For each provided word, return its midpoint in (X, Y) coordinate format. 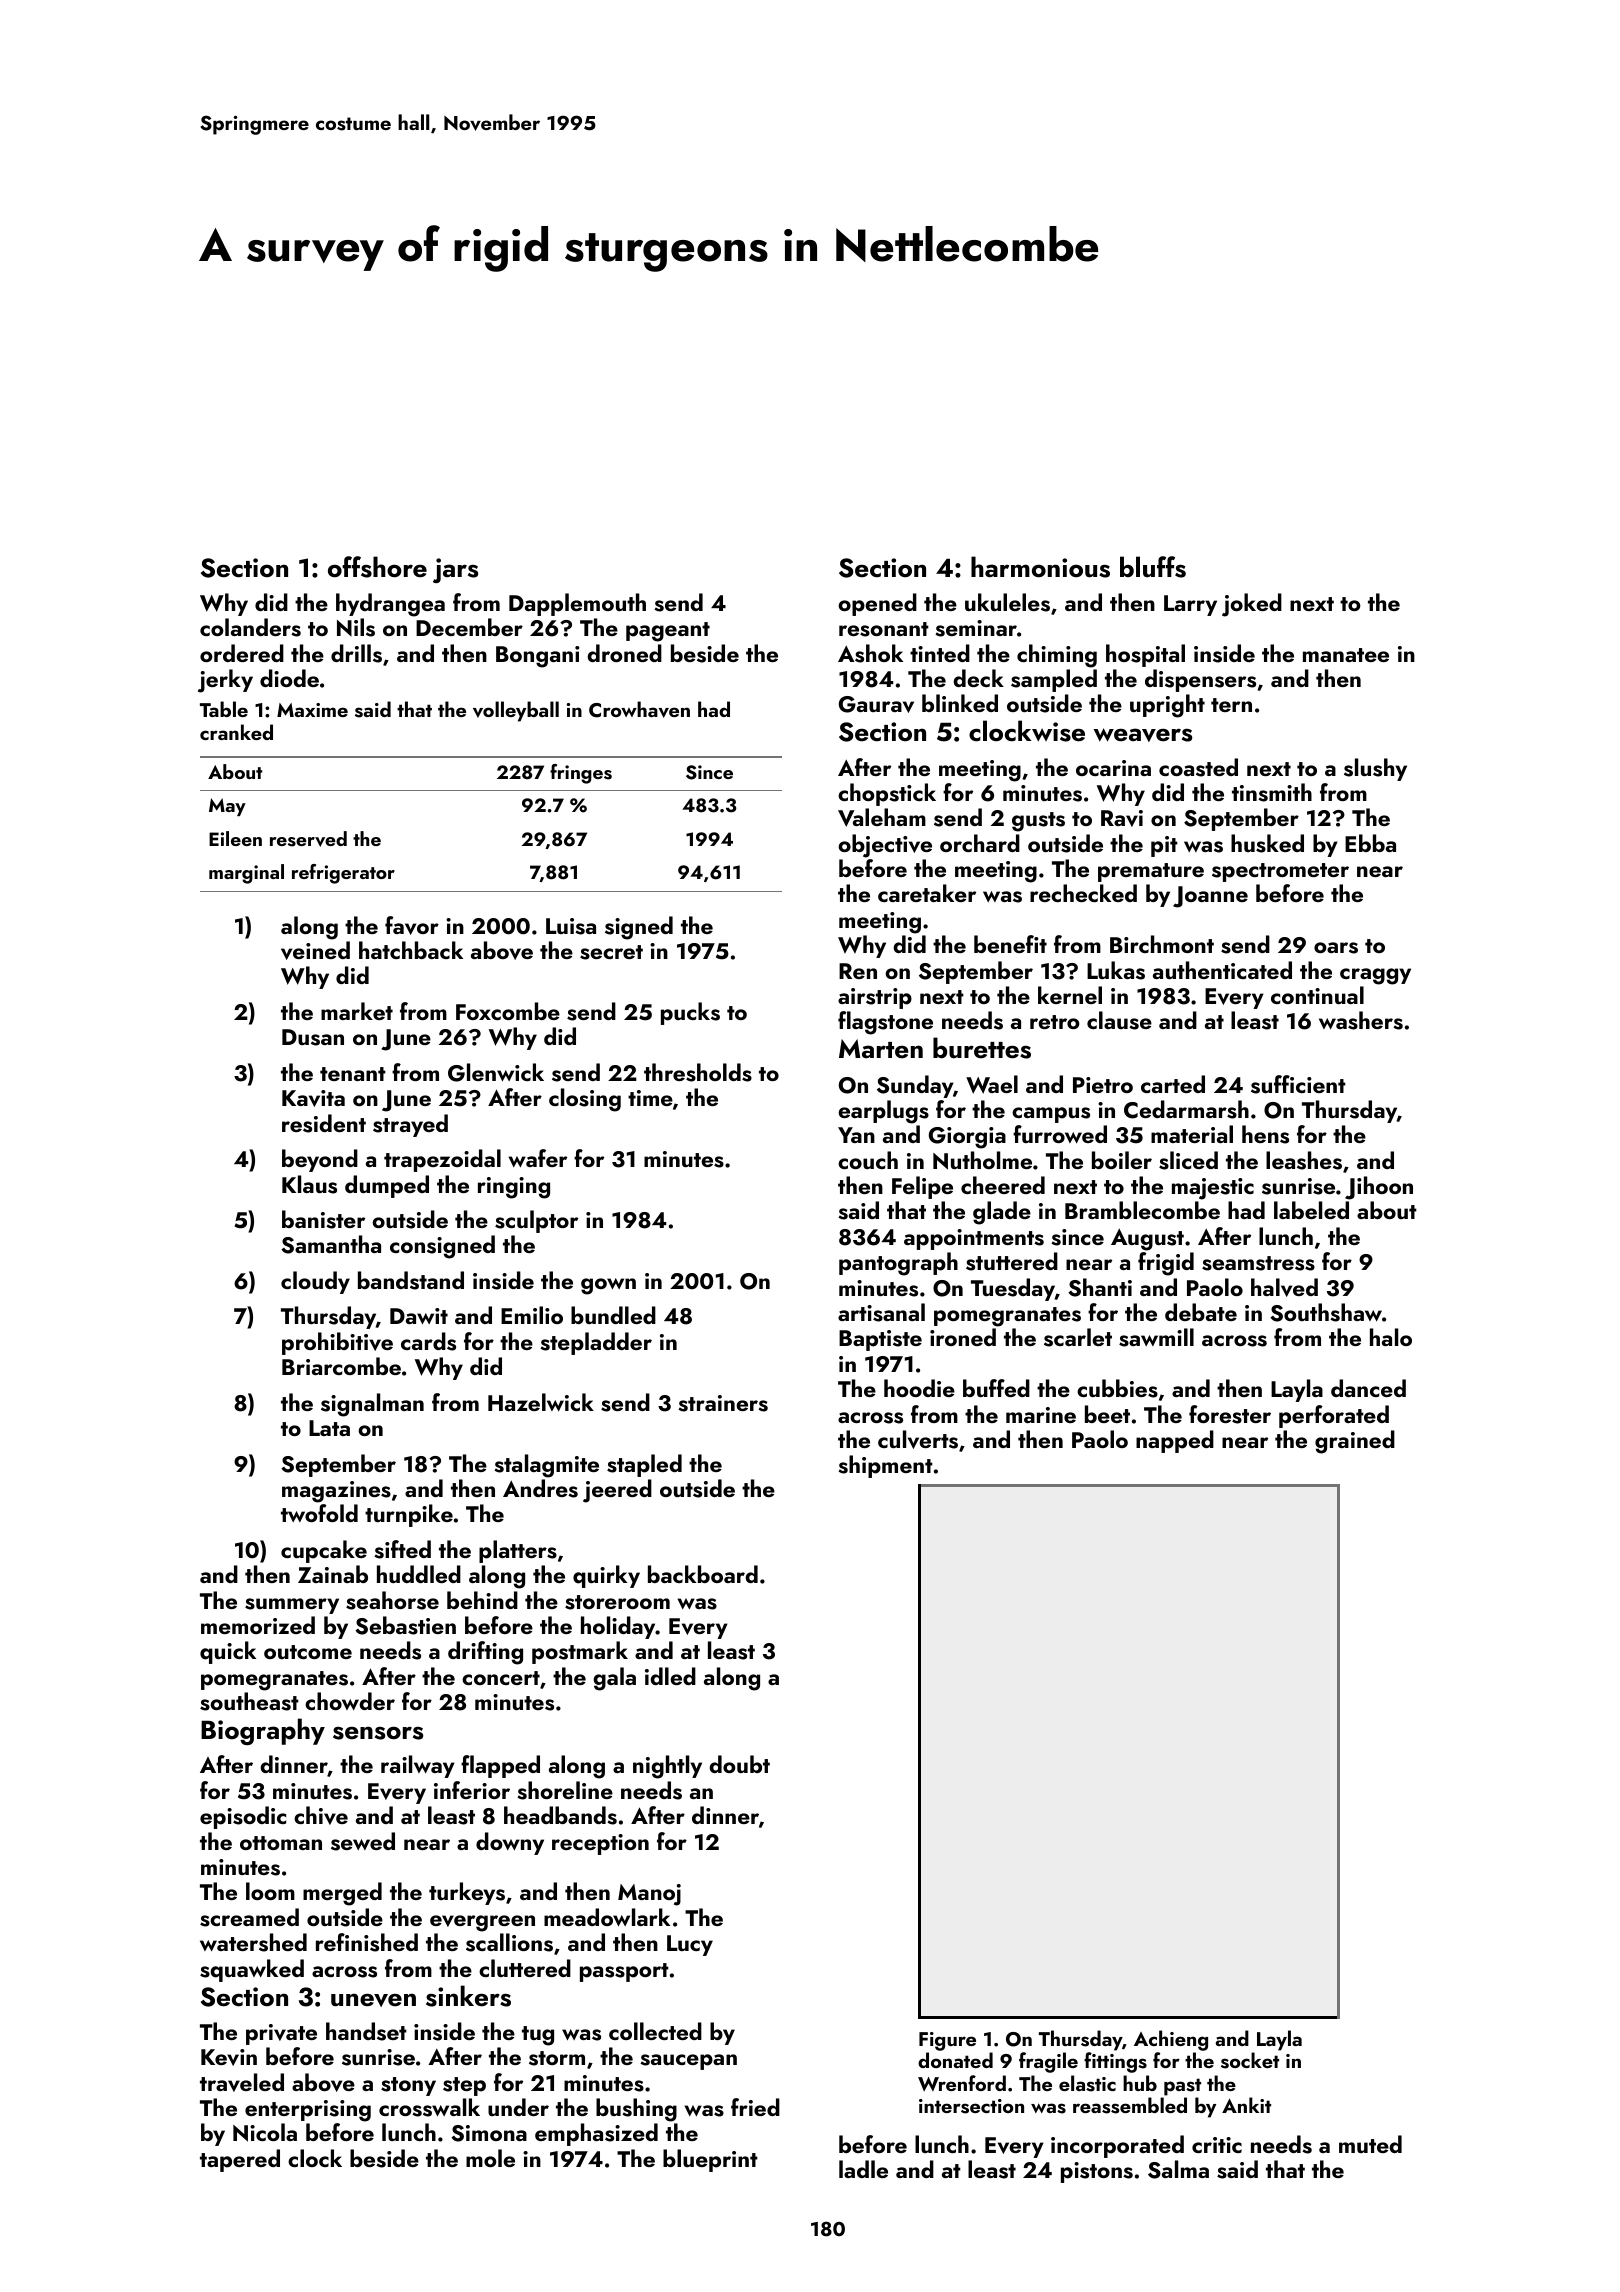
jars (455, 570)
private (281, 2034)
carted (1173, 1084)
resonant (884, 629)
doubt (739, 1764)
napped (1175, 1441)
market (357, 1011)
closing (585, 1100)
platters (518, 1551)
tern (1231, 705)
